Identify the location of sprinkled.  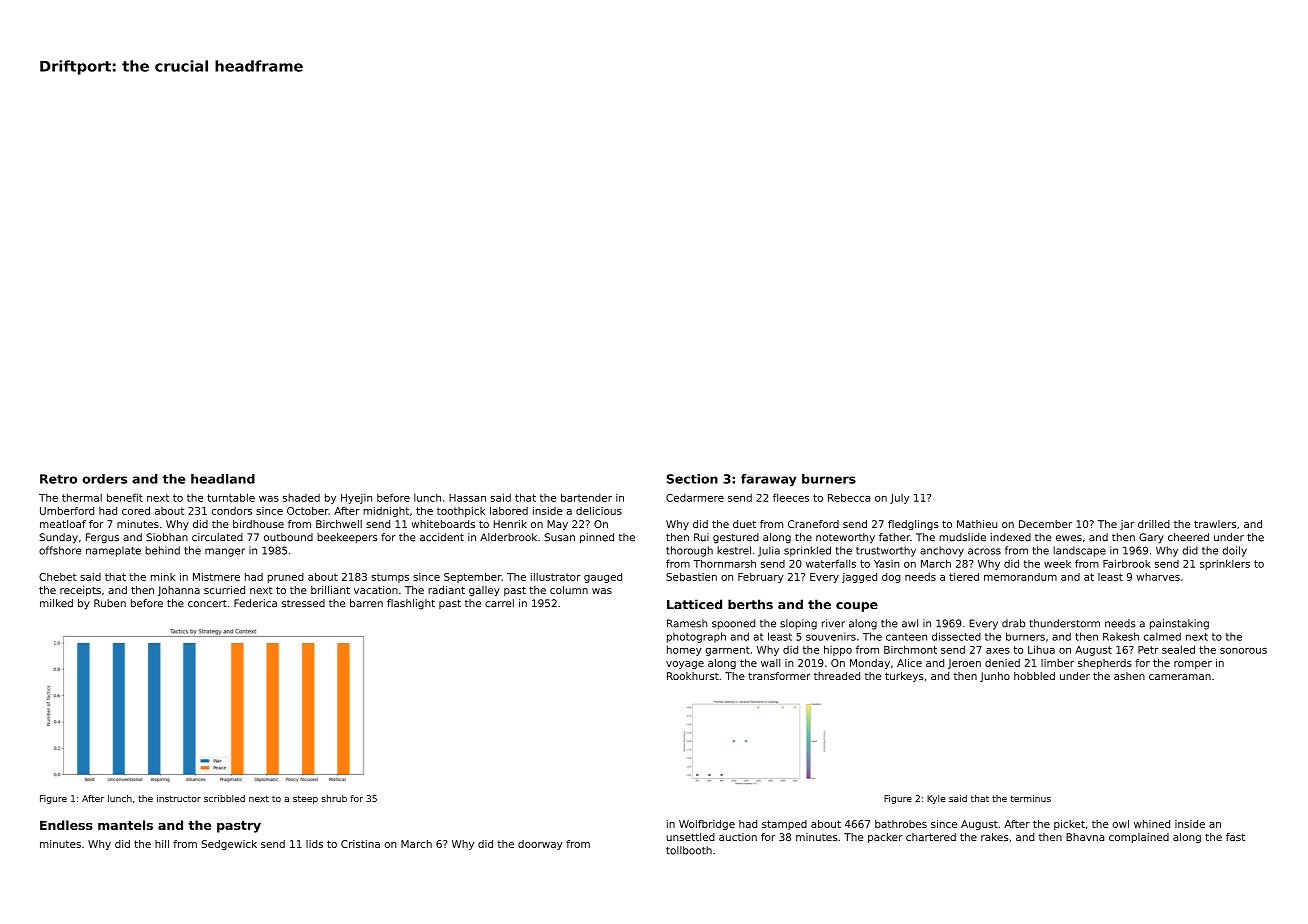
(807, 551).
